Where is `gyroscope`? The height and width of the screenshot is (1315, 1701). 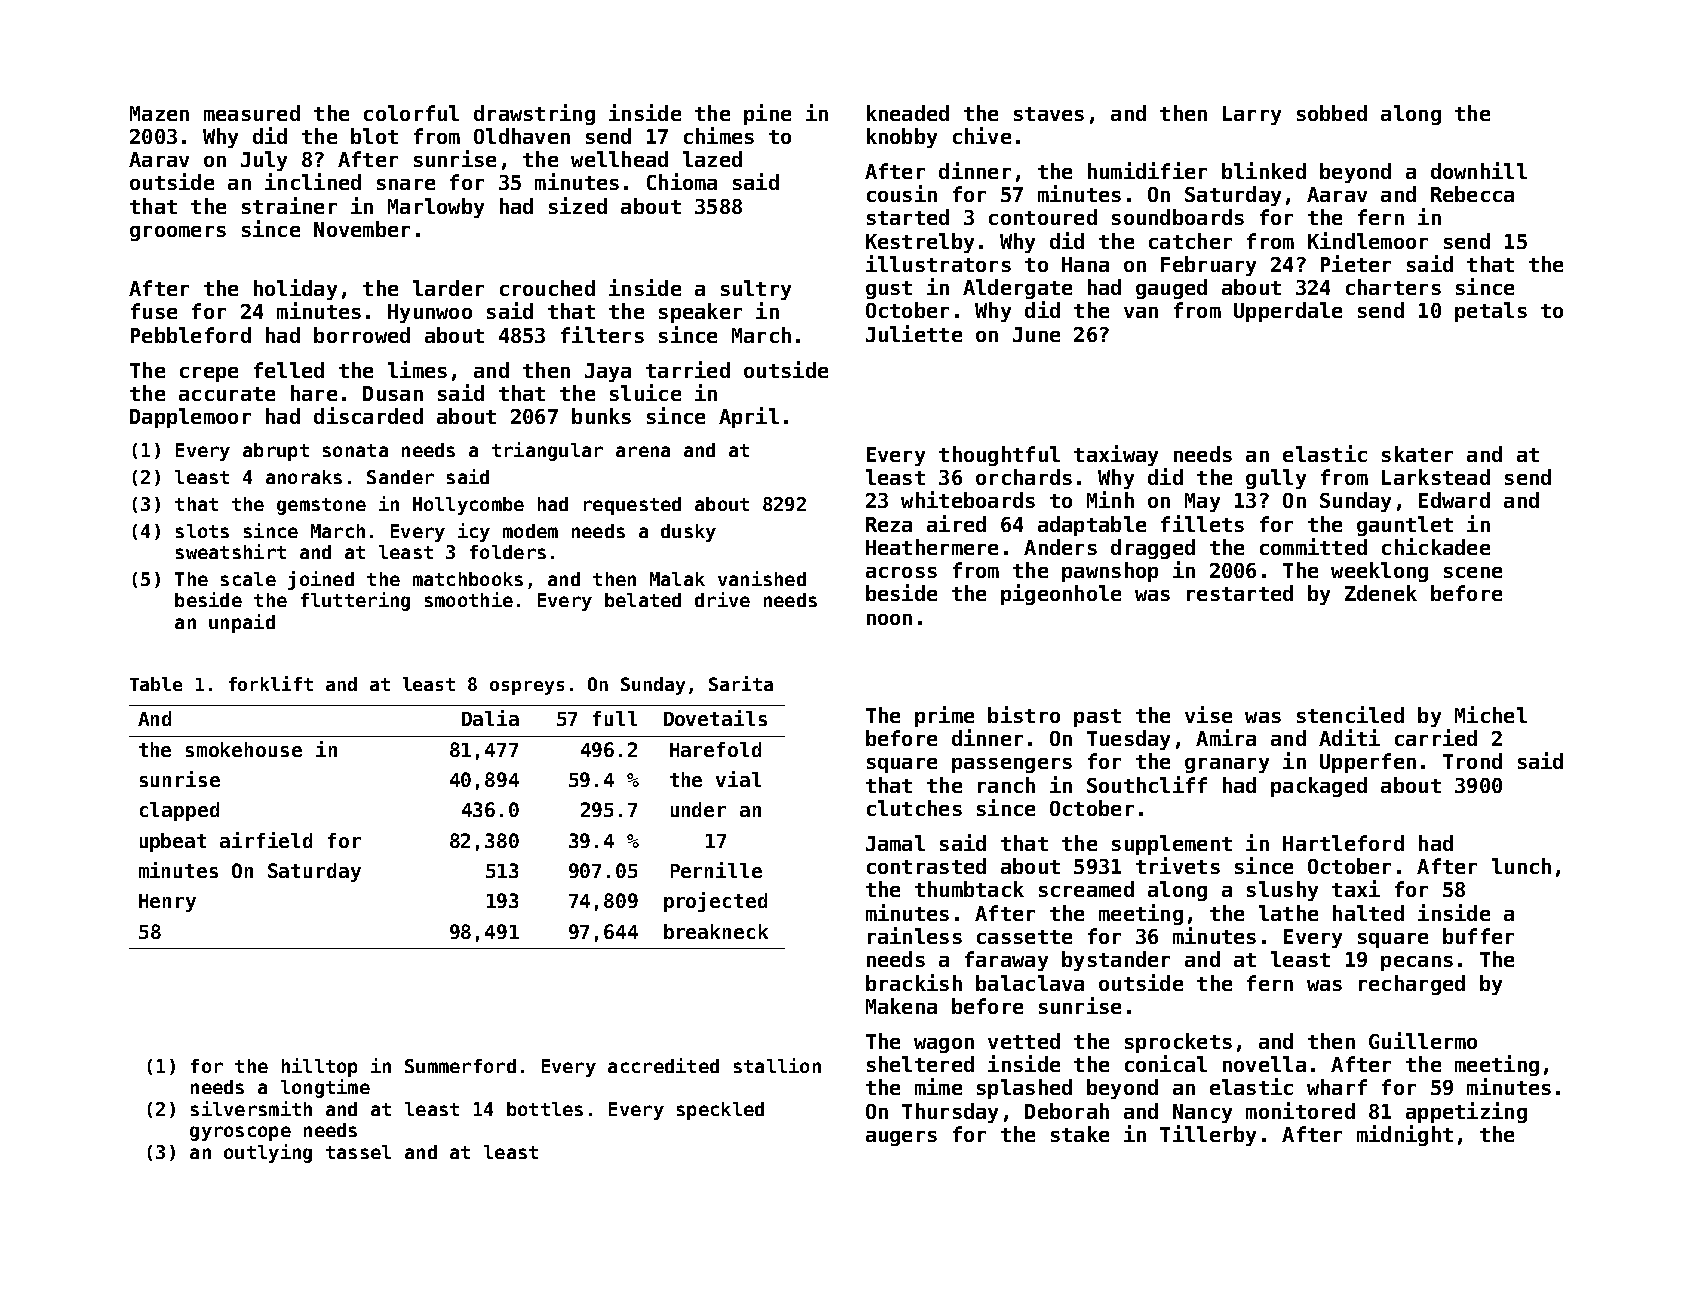
gyroscope is located at coordinates (240, 1133).
